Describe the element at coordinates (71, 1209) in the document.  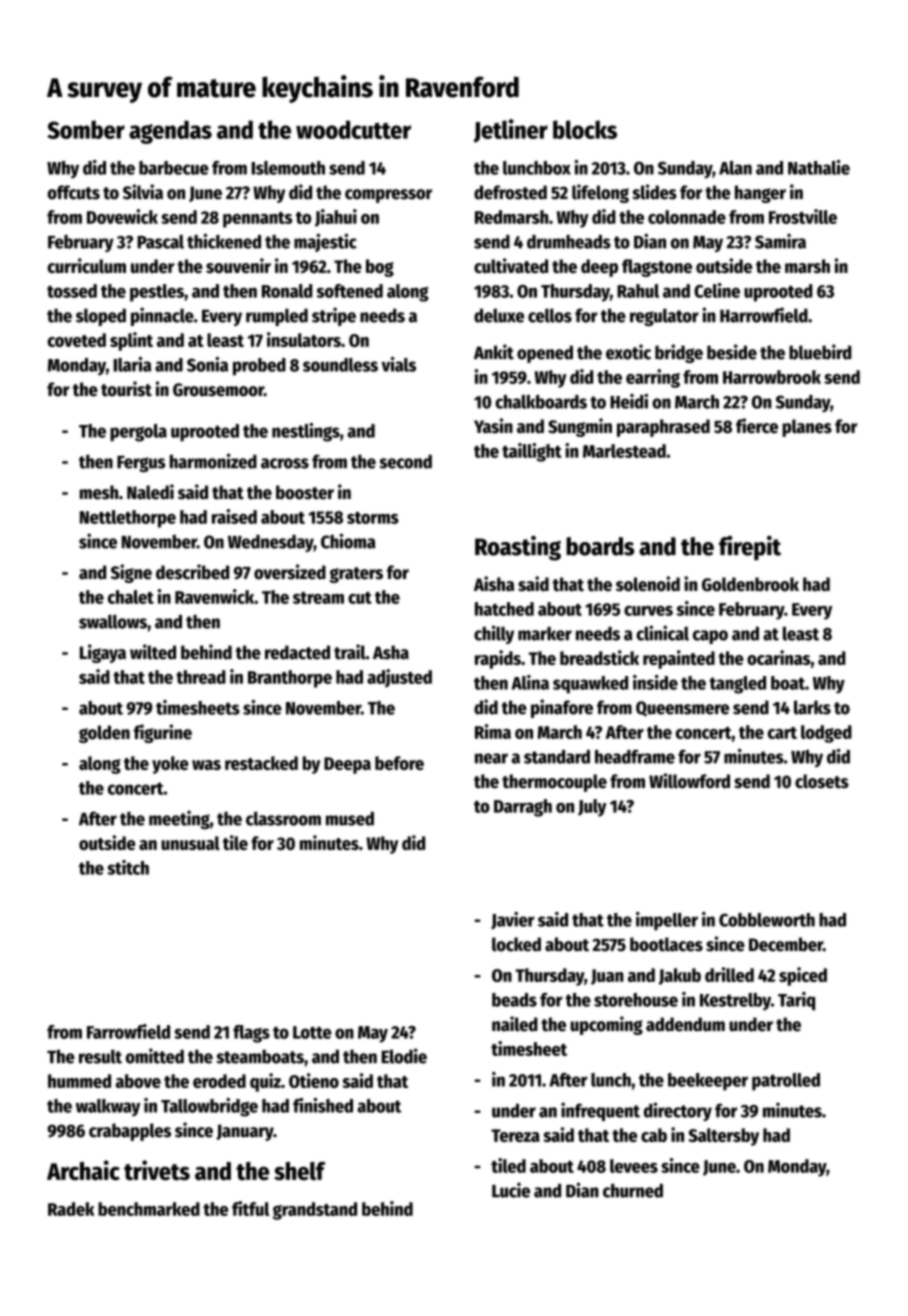
I see `Radek` at that location.
